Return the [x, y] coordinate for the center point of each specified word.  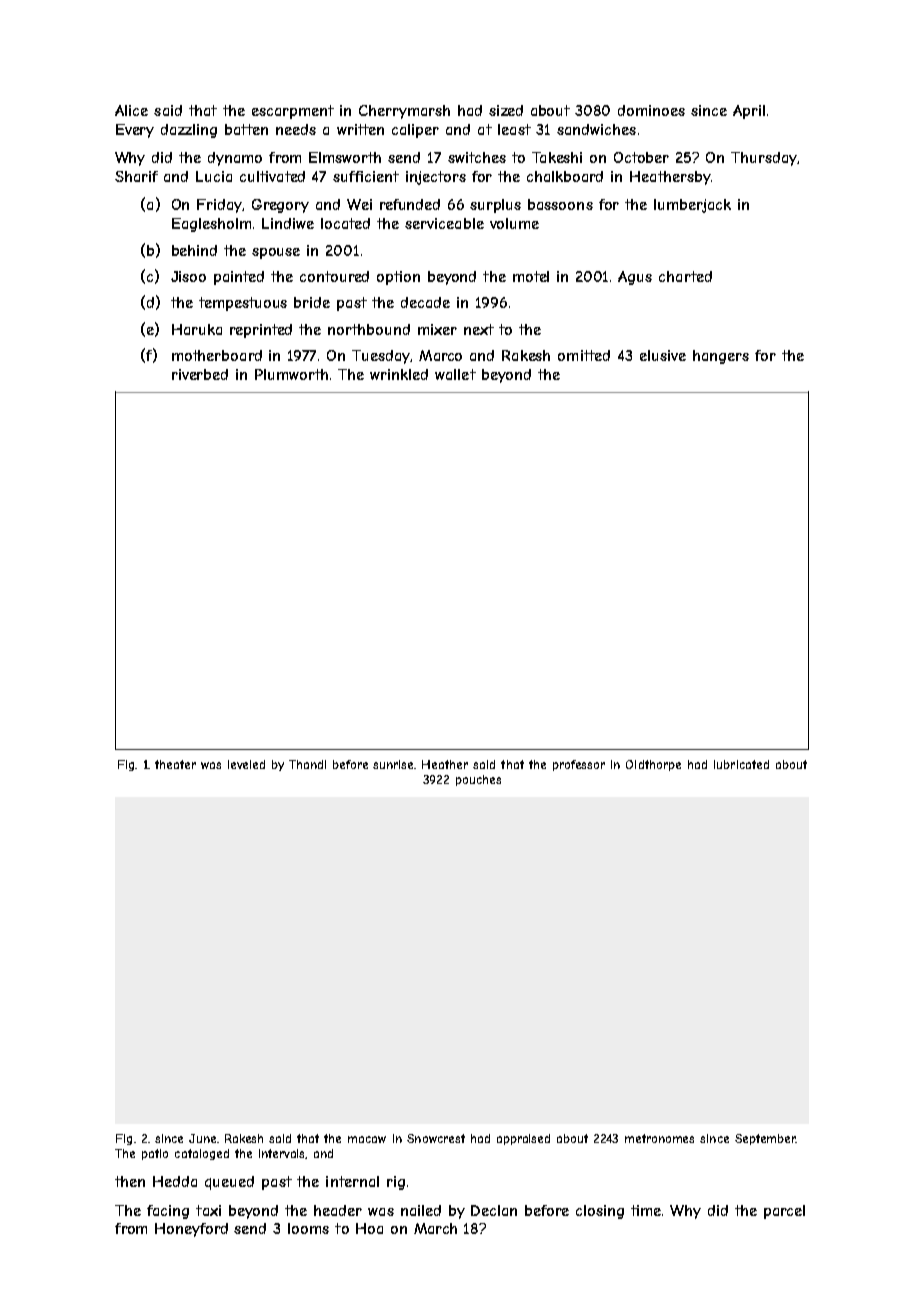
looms [308, 1228]
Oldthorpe [653, 765]
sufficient [366, 176]
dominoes [651, 110]
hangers [721, 357]
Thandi [307, 764]
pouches [478, 780]
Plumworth [291, 374]
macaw [367, 1139]
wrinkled [399, 374]
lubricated [741, 764]
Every [135, 131]
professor [579, 765]
